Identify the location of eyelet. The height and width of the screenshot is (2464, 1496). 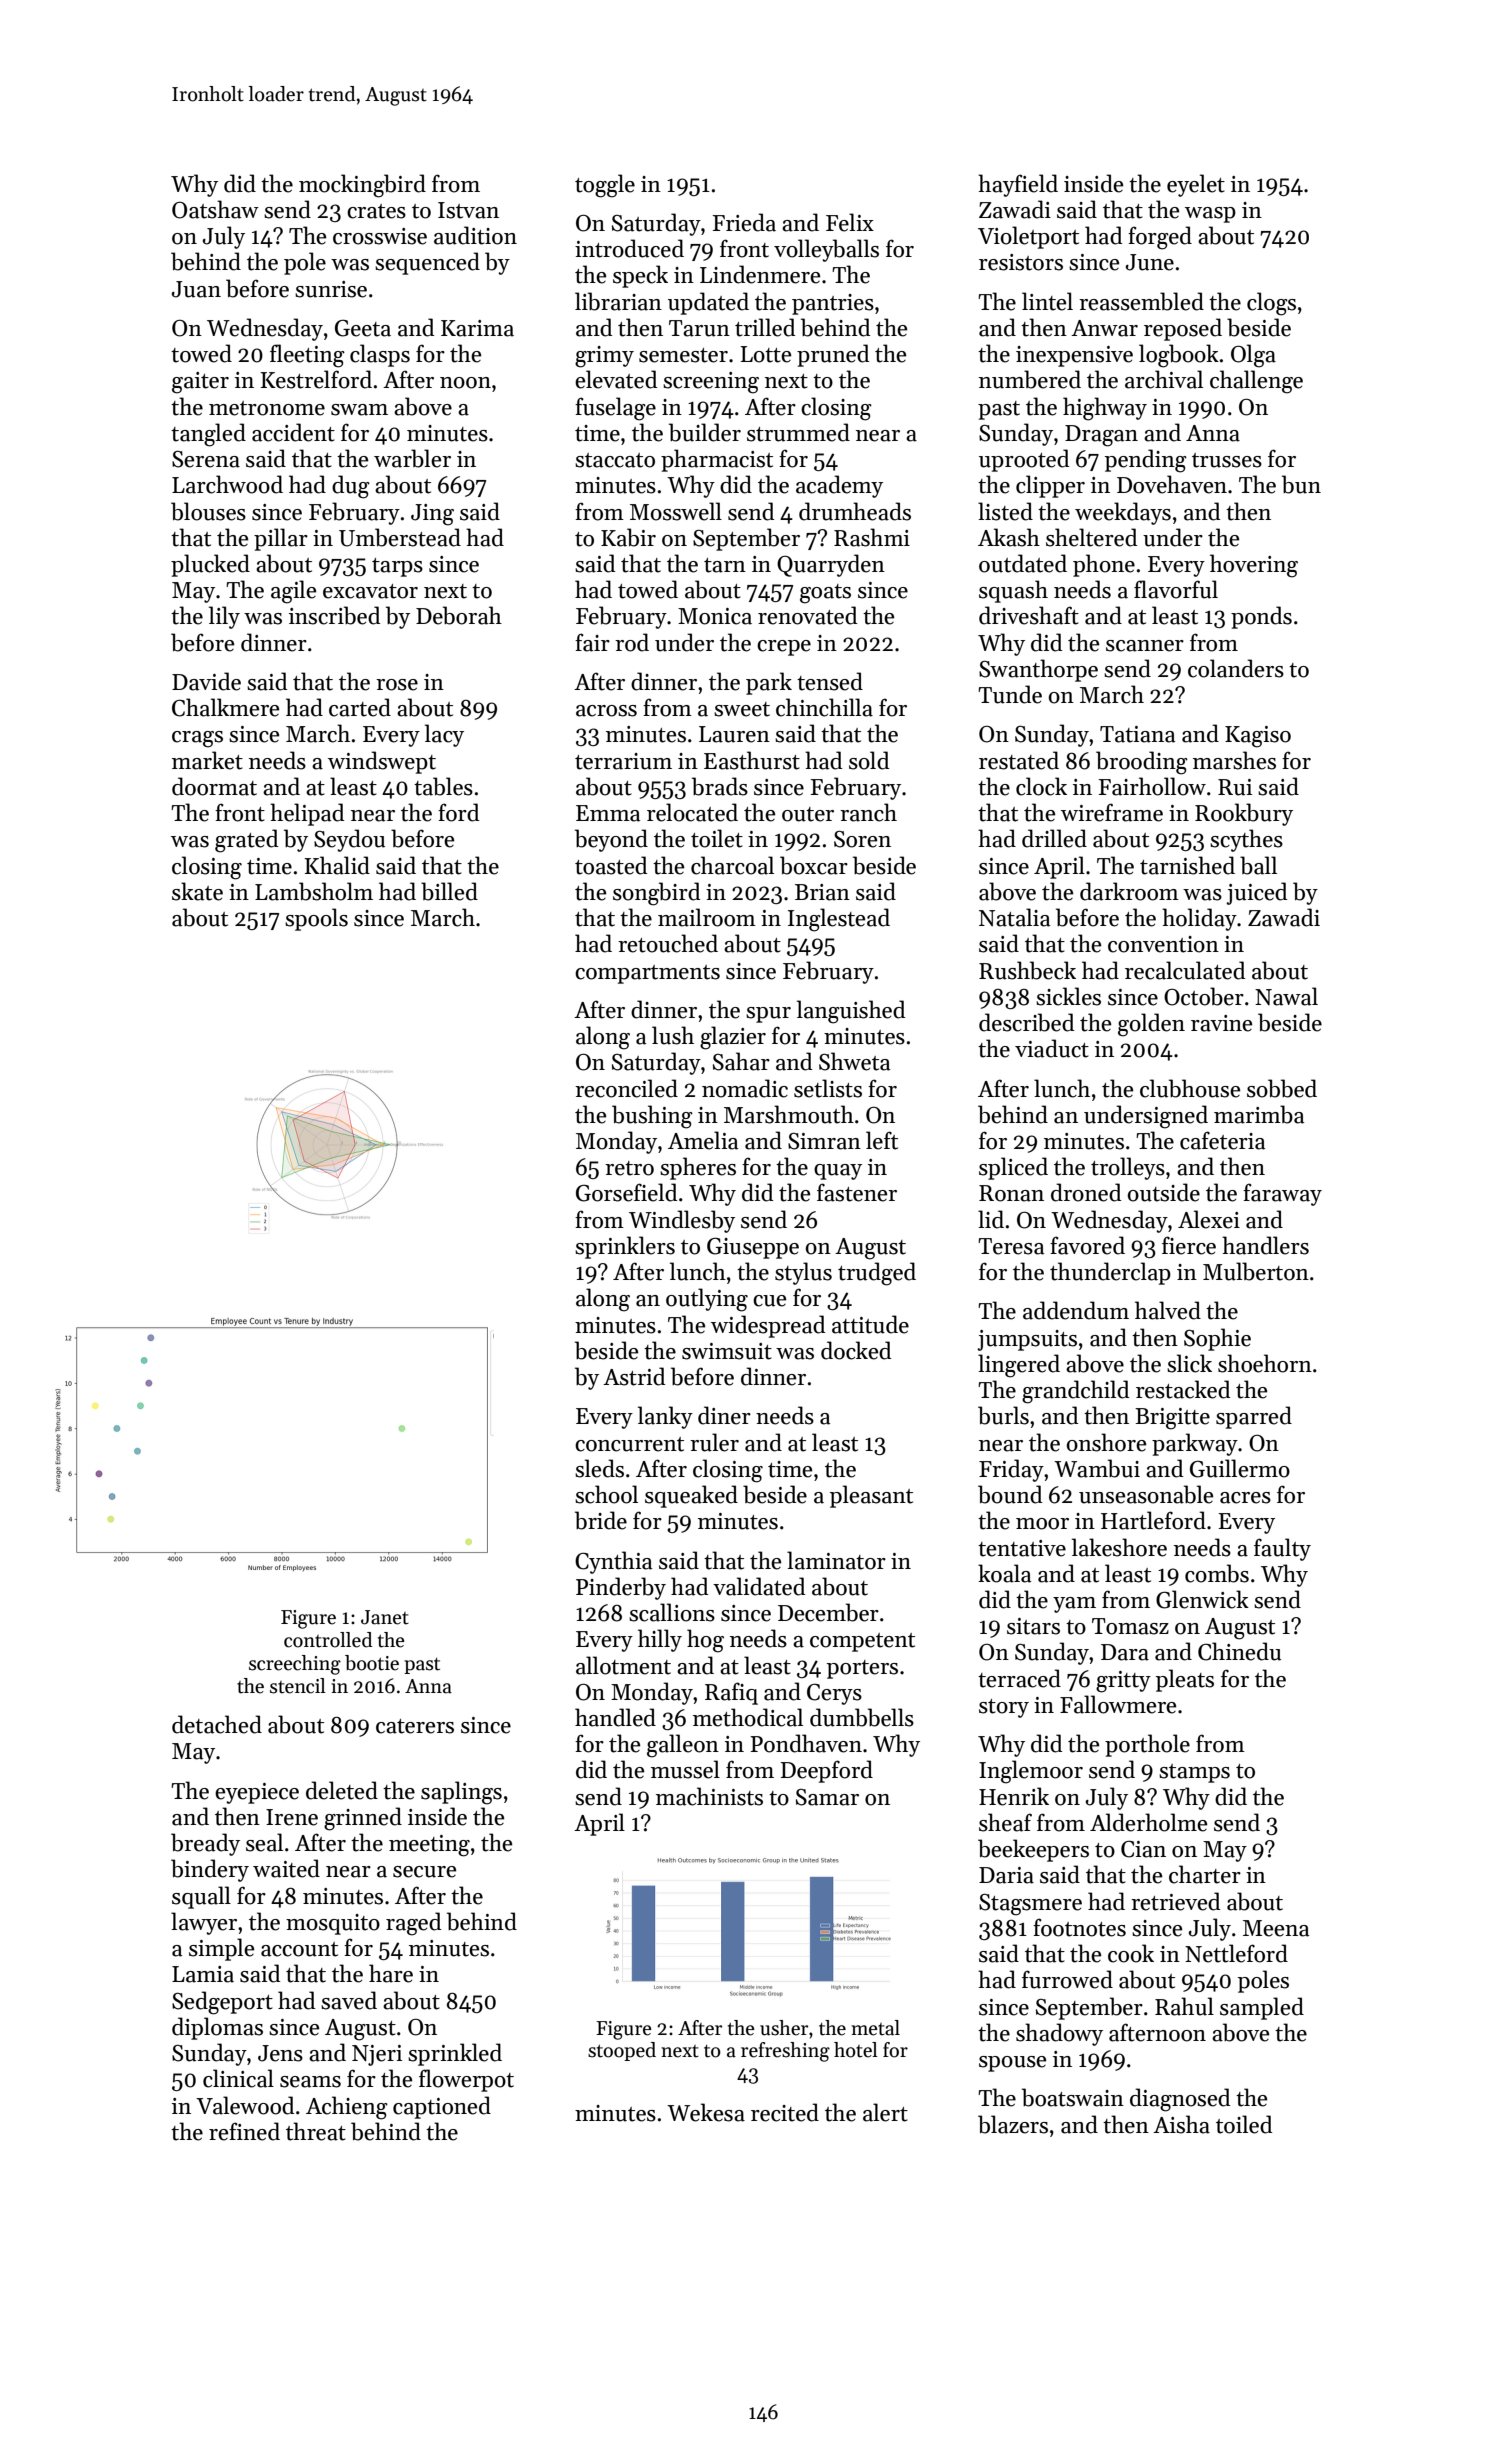
(1196, 185).
